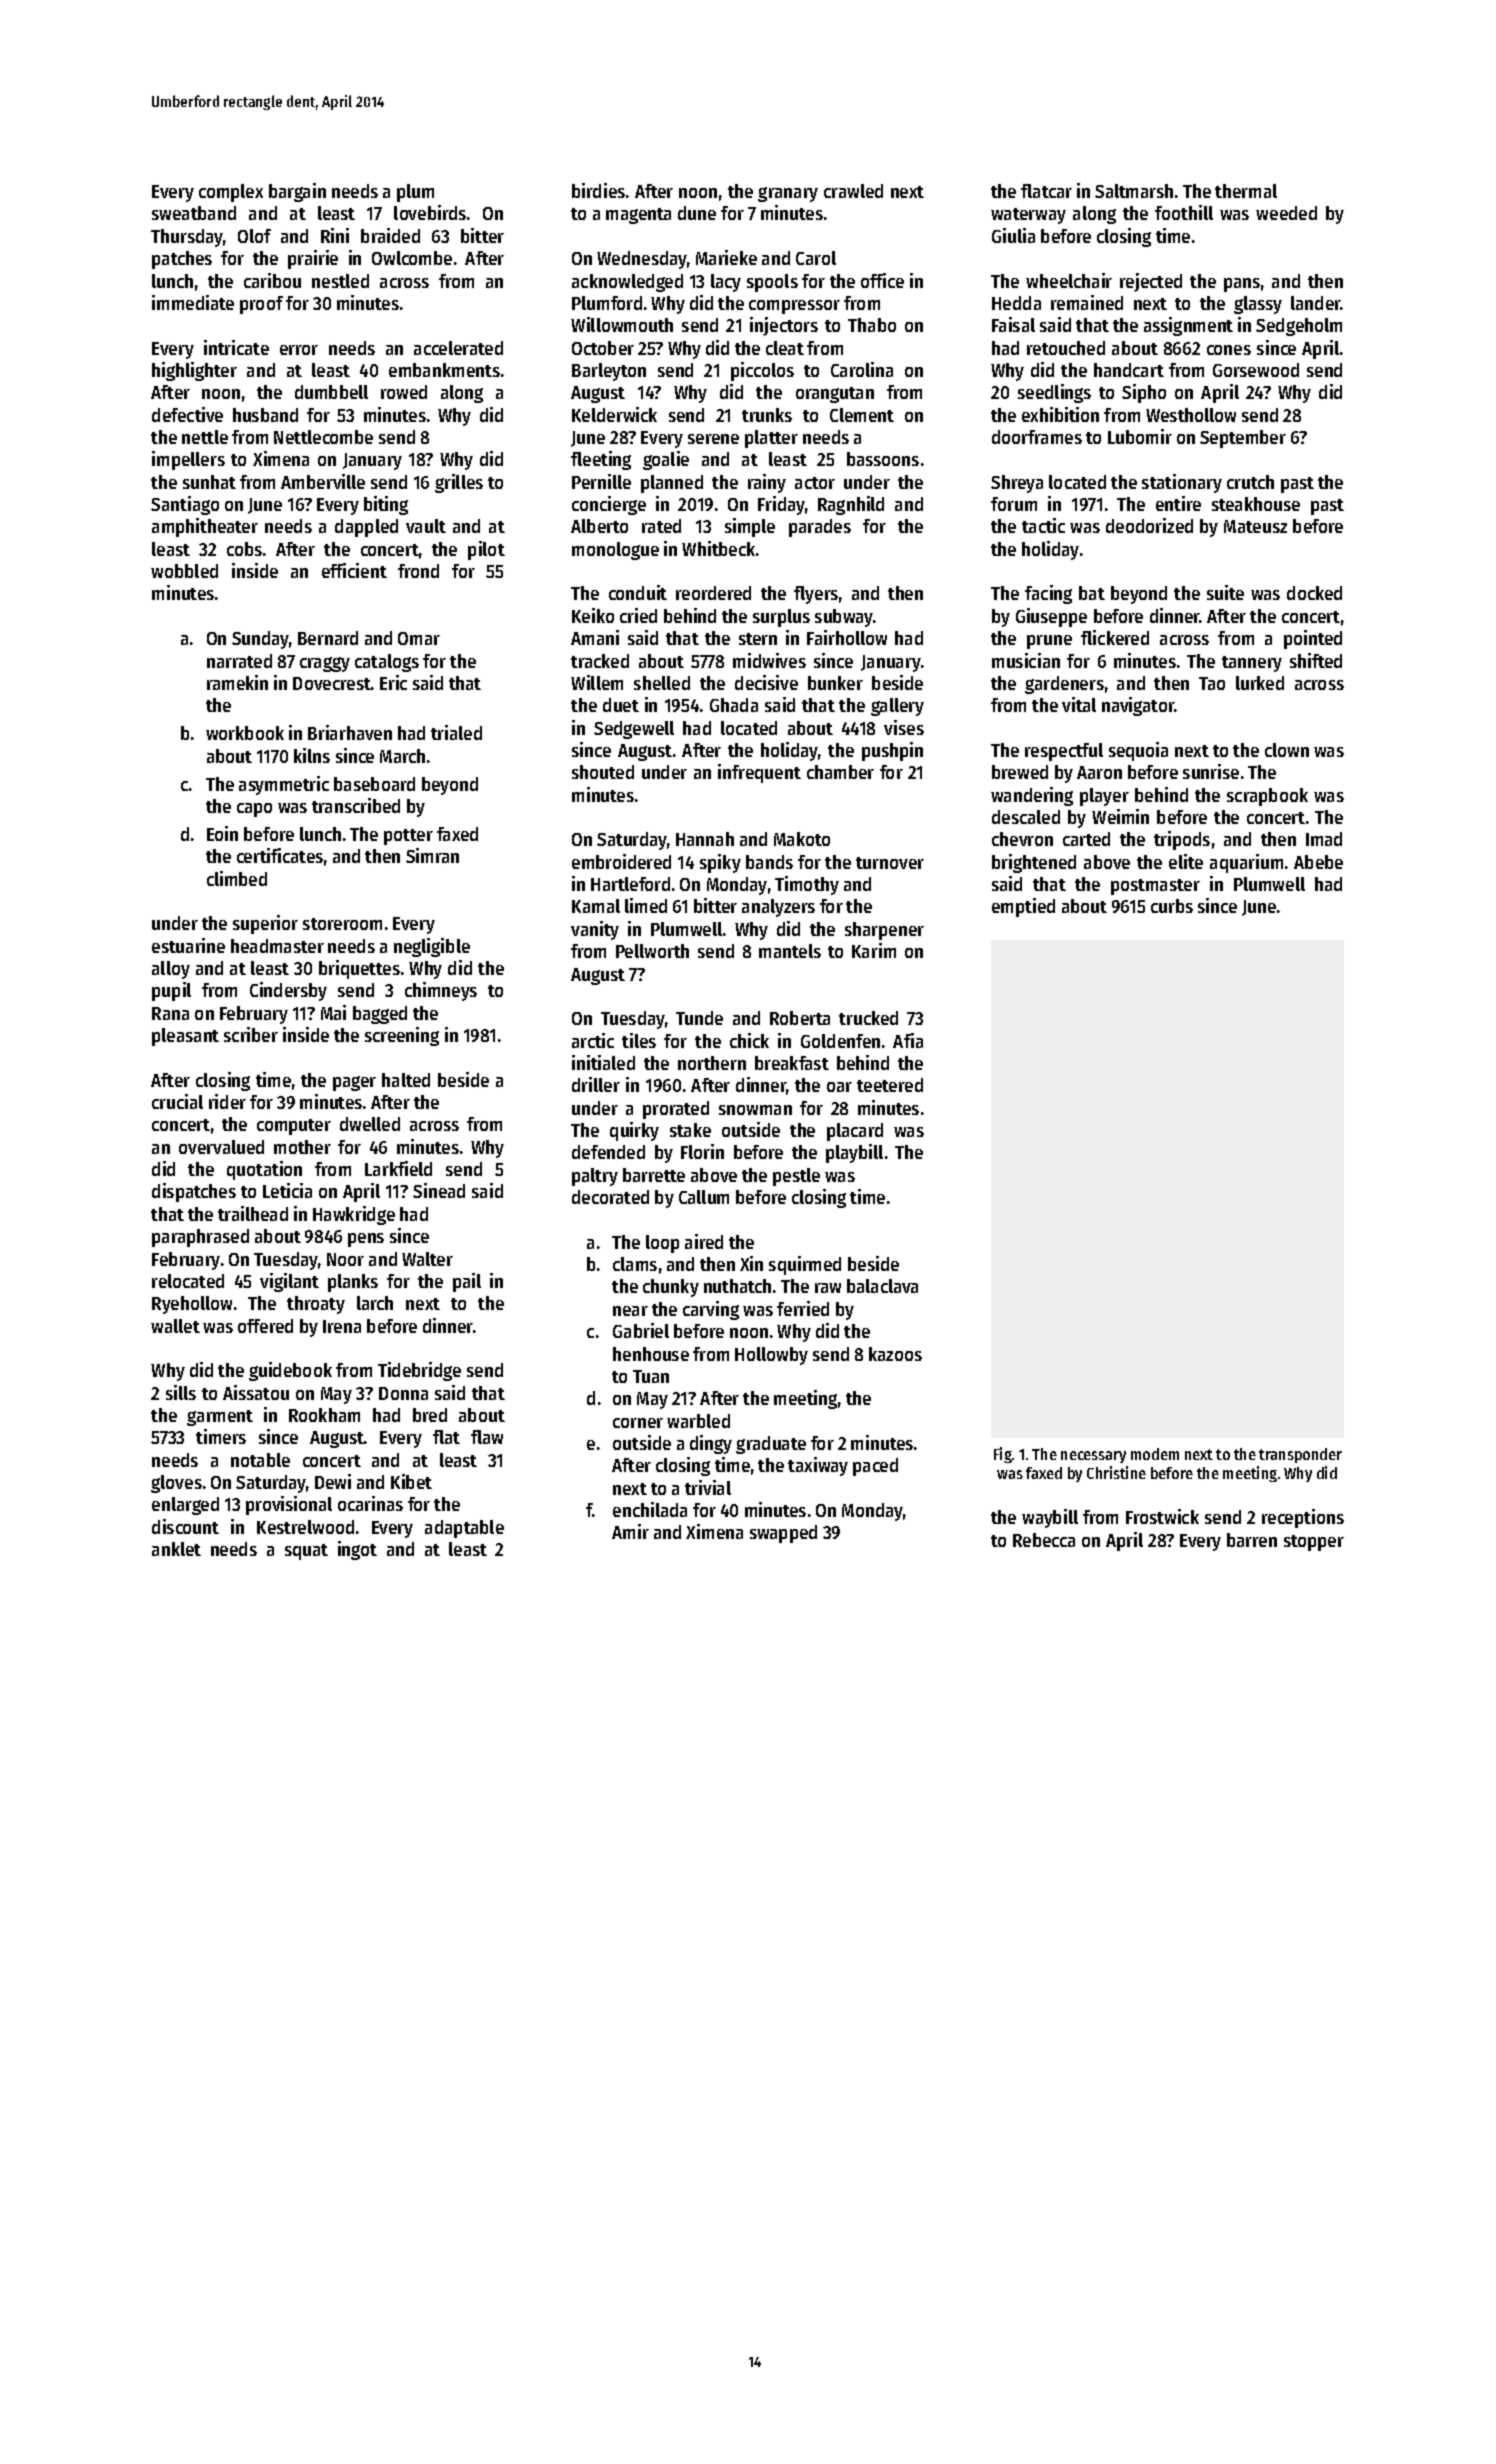 This page has height=2464, width=1496. Describe the element at coordinates (1246, 191) in the page. I see `thermal` at that location.
